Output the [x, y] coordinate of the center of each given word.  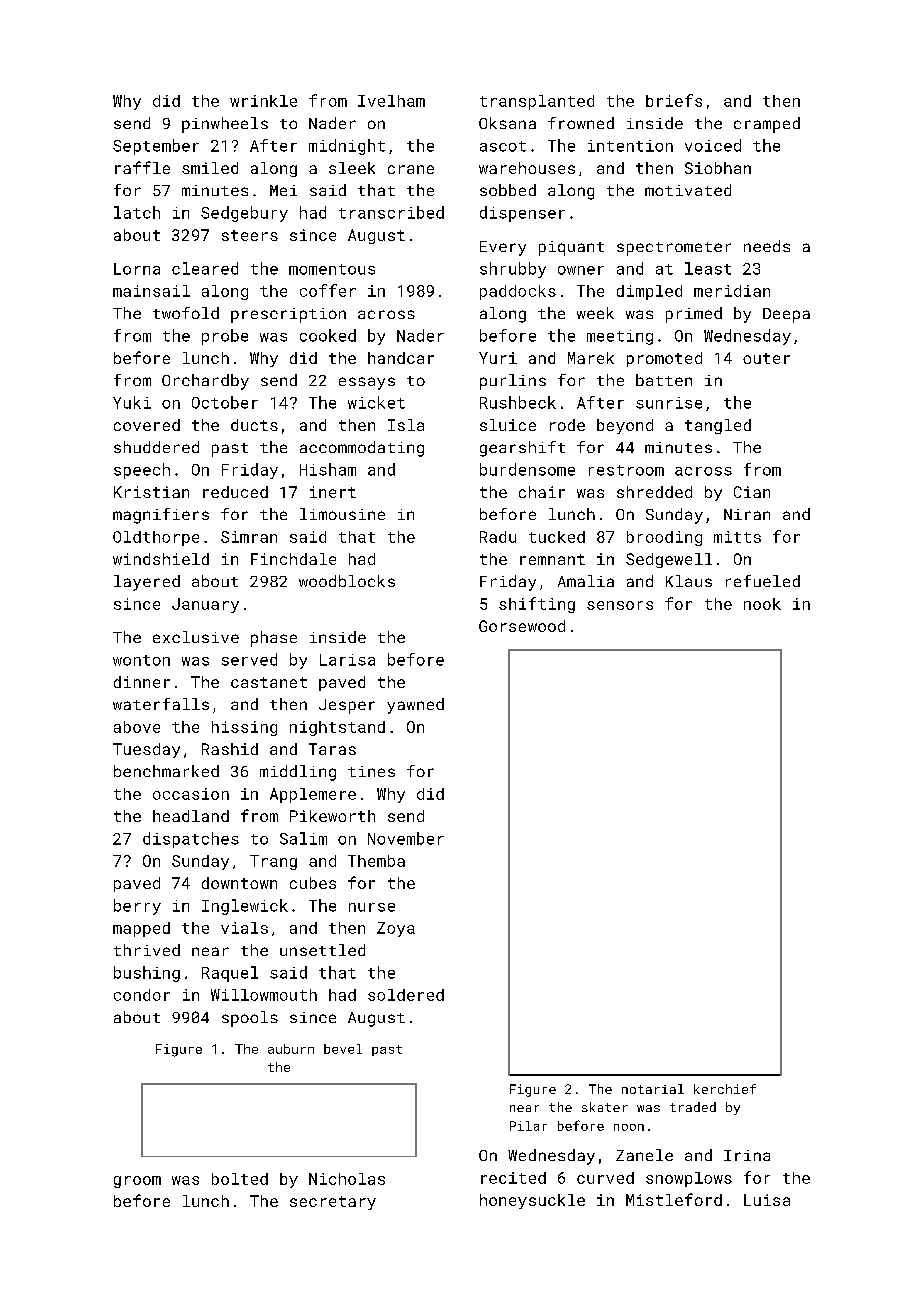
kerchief [725, 1089]
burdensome [527, 469]
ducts [254, 425]
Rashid [230, 749]
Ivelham [391, 101]
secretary [333, 1203]
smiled [210, 168]
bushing [147, 974]
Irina [747, 1155]
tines [371, 771]
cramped [767, 125]
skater [605, 1107]
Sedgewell [669, 560]
